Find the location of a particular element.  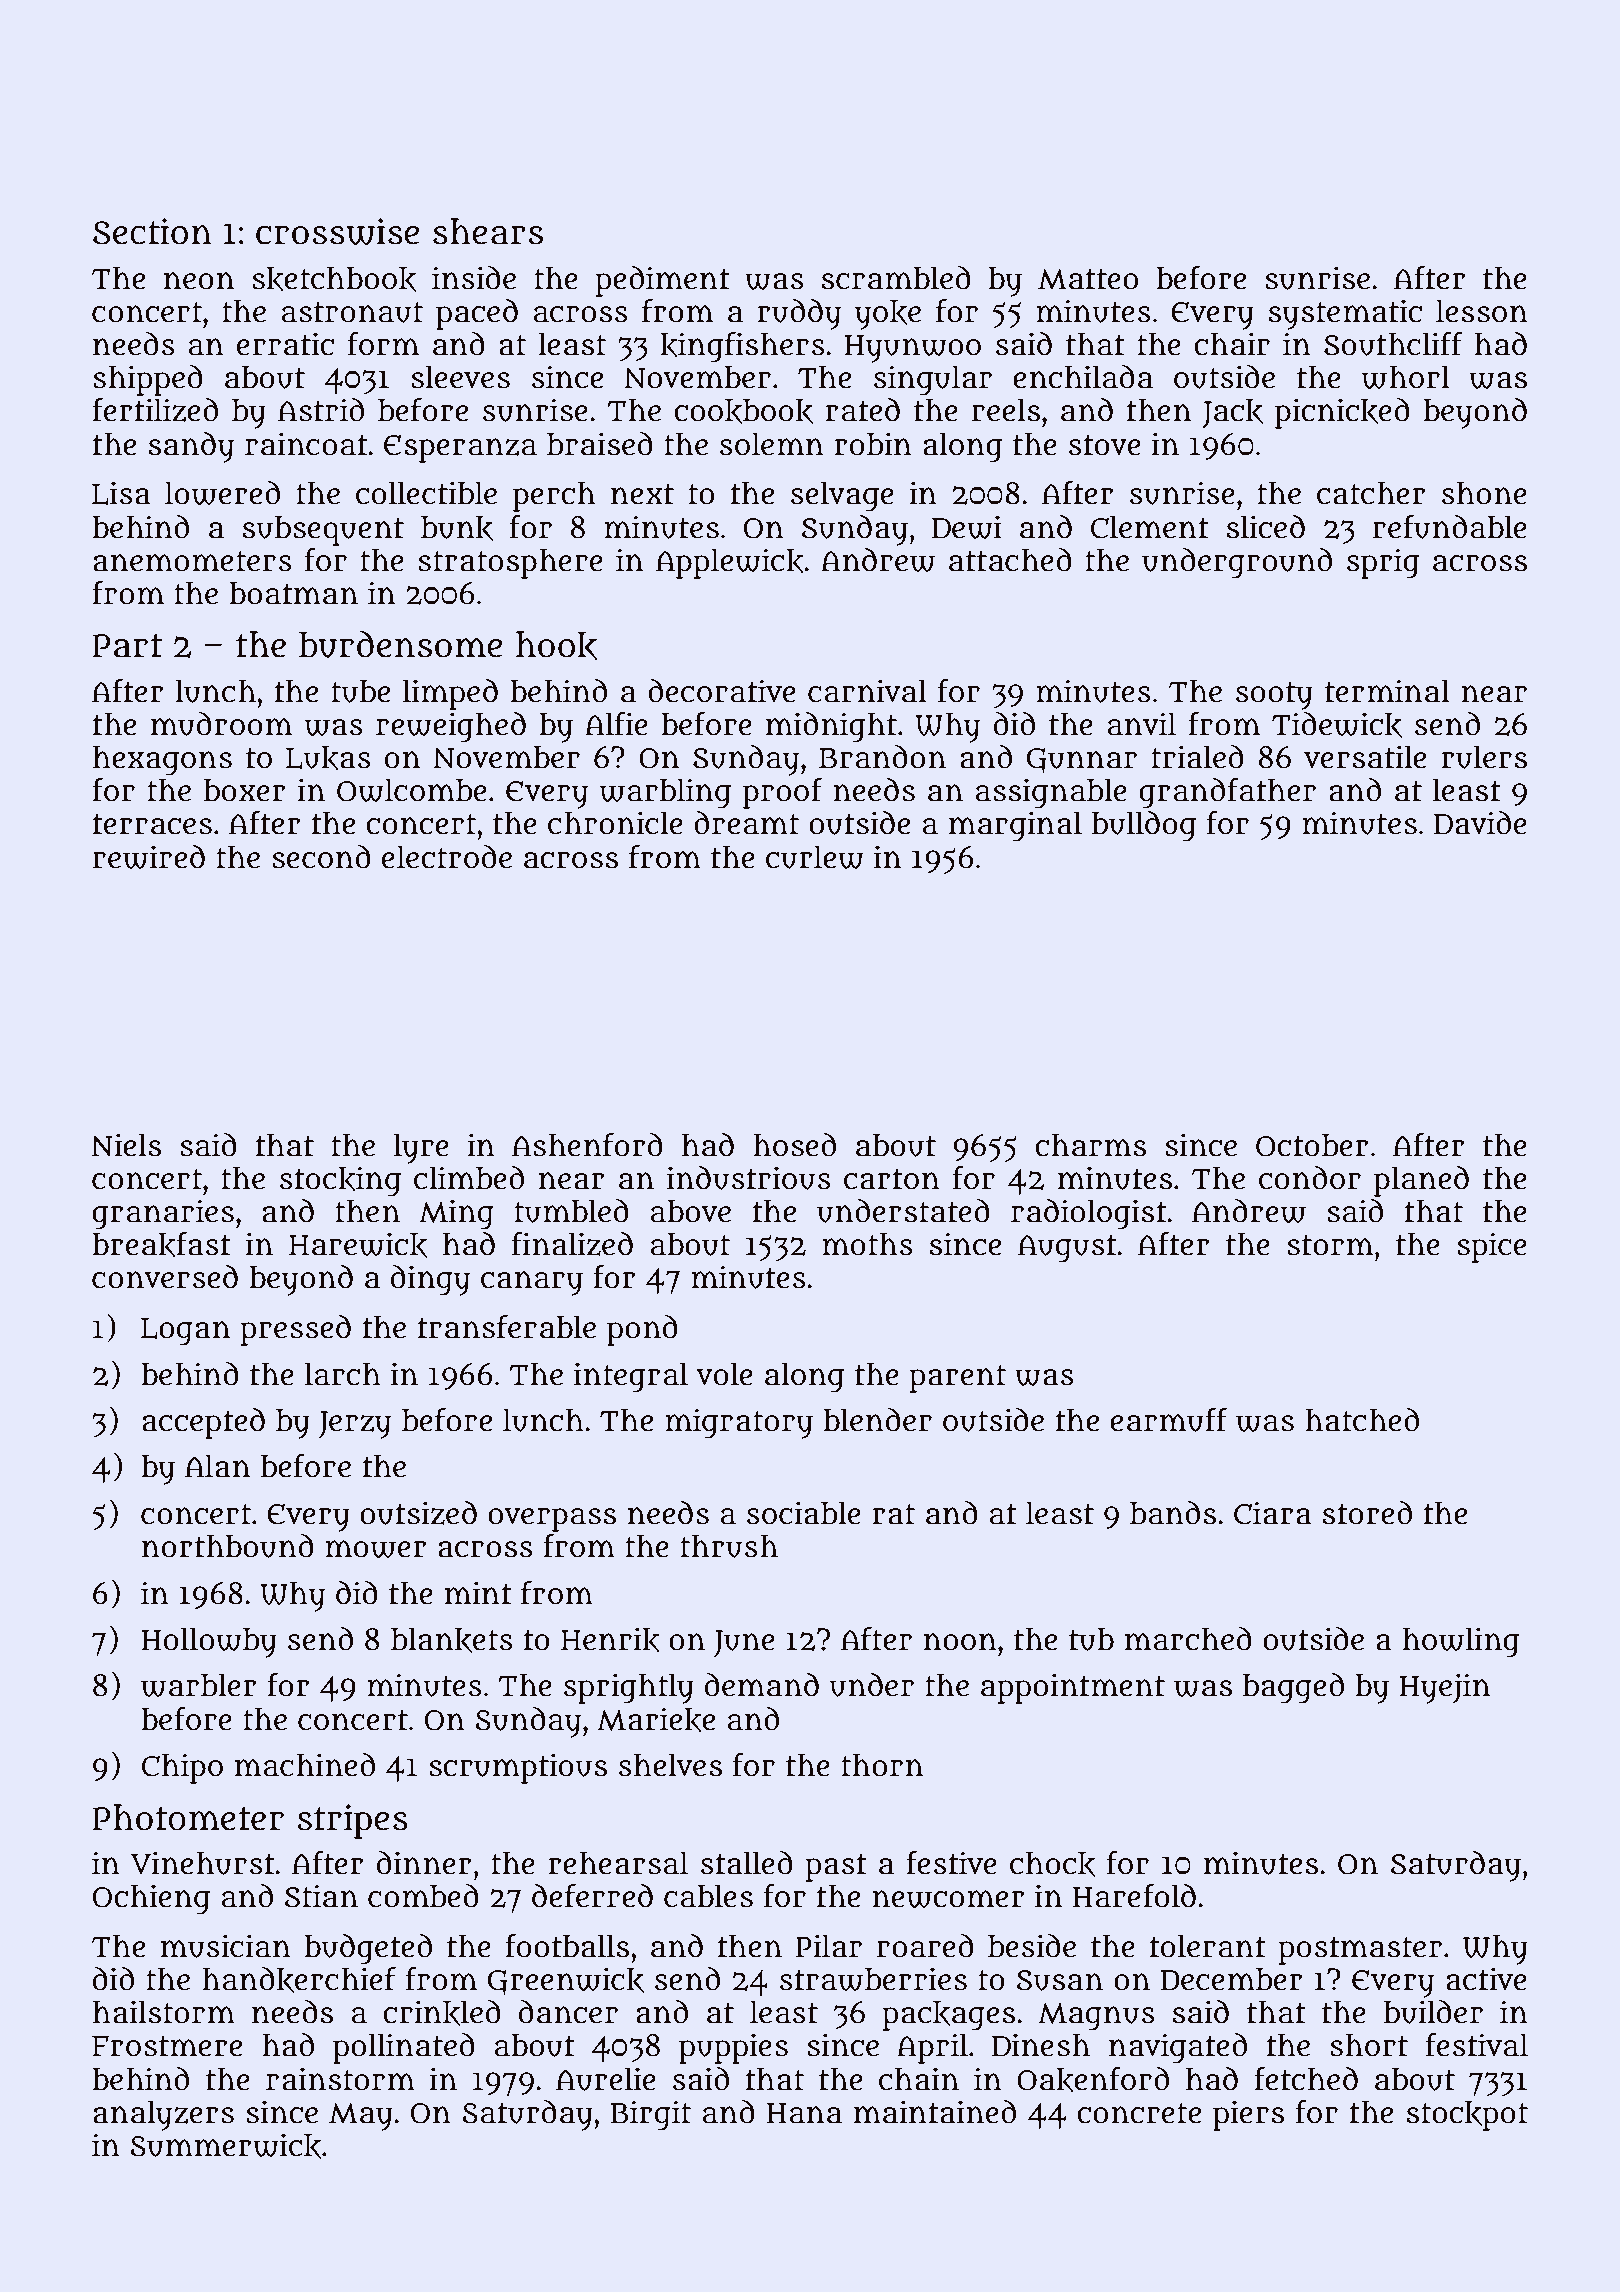

maintained is located at coordinates (935, 2112).
